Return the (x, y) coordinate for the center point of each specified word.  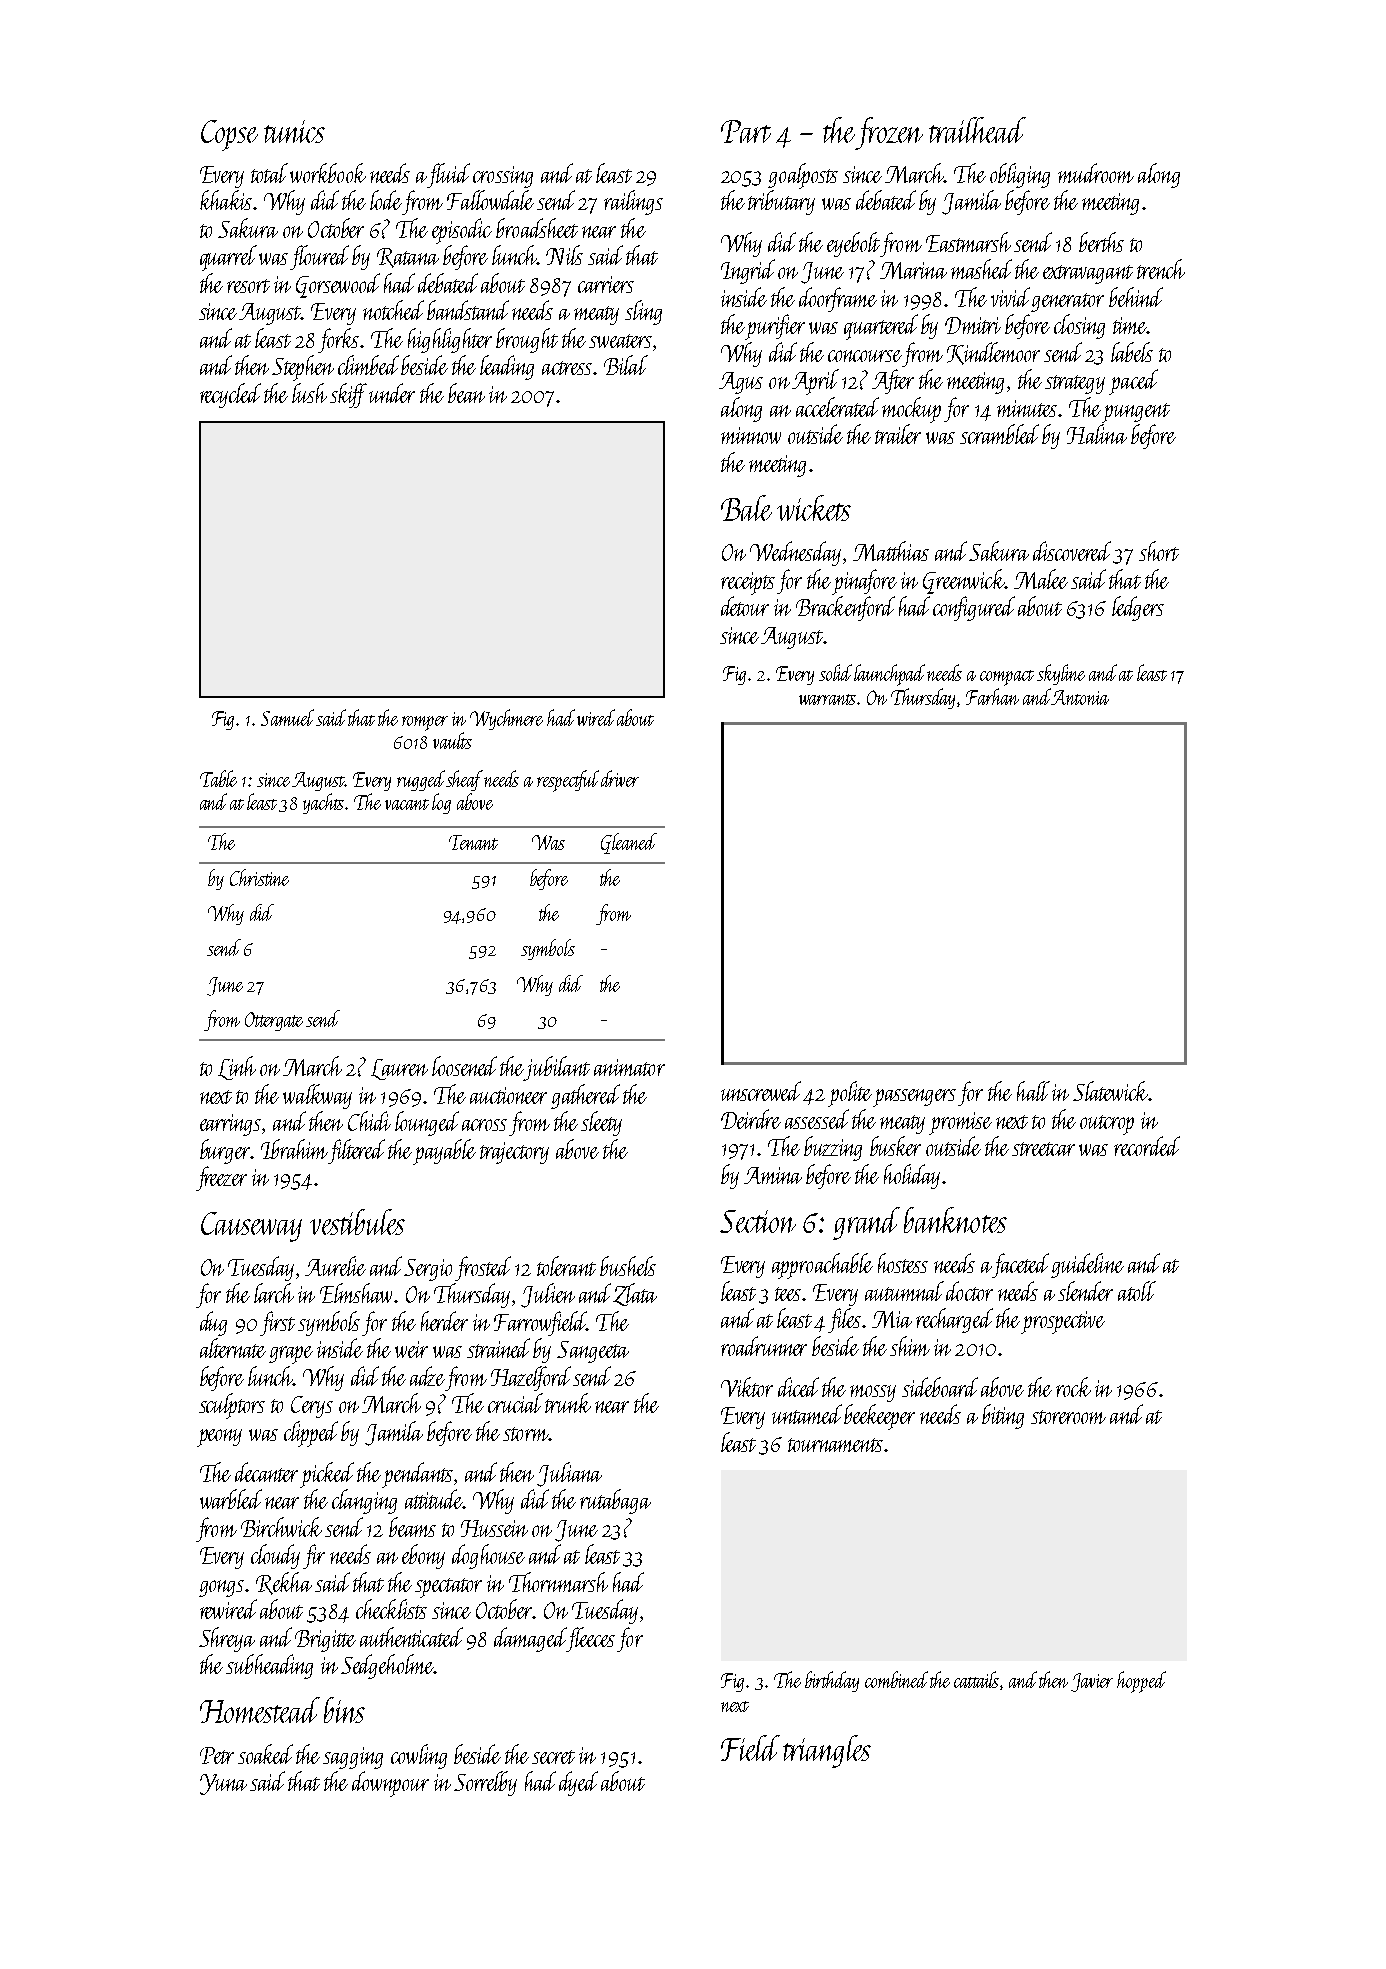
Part (746, 131)
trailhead (977, 130)
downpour (390, 1784)
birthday (832, 1681)
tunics (294, 131)
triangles (827, 1751)
